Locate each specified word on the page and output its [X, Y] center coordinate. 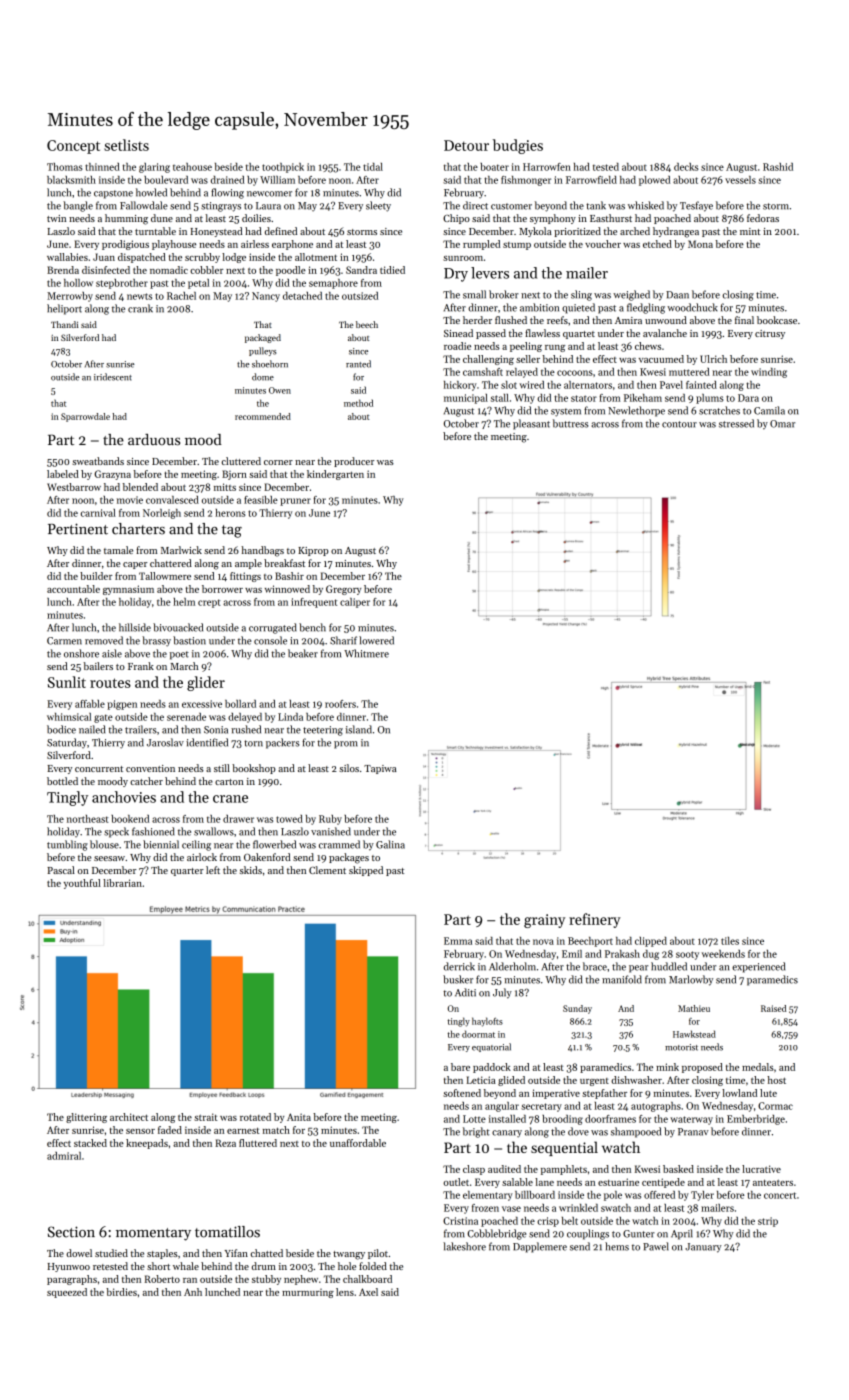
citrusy [770, 334]
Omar [782, 424]
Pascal [61, 870]
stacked [90, 1143]
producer [354, 462]
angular [502, 1107]
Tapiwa [380, 769]
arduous [154, 439]
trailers [141, 729]
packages [349, 858]
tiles [730, 941]
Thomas [65, 167]
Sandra [361, 270]
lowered [376, 640]
